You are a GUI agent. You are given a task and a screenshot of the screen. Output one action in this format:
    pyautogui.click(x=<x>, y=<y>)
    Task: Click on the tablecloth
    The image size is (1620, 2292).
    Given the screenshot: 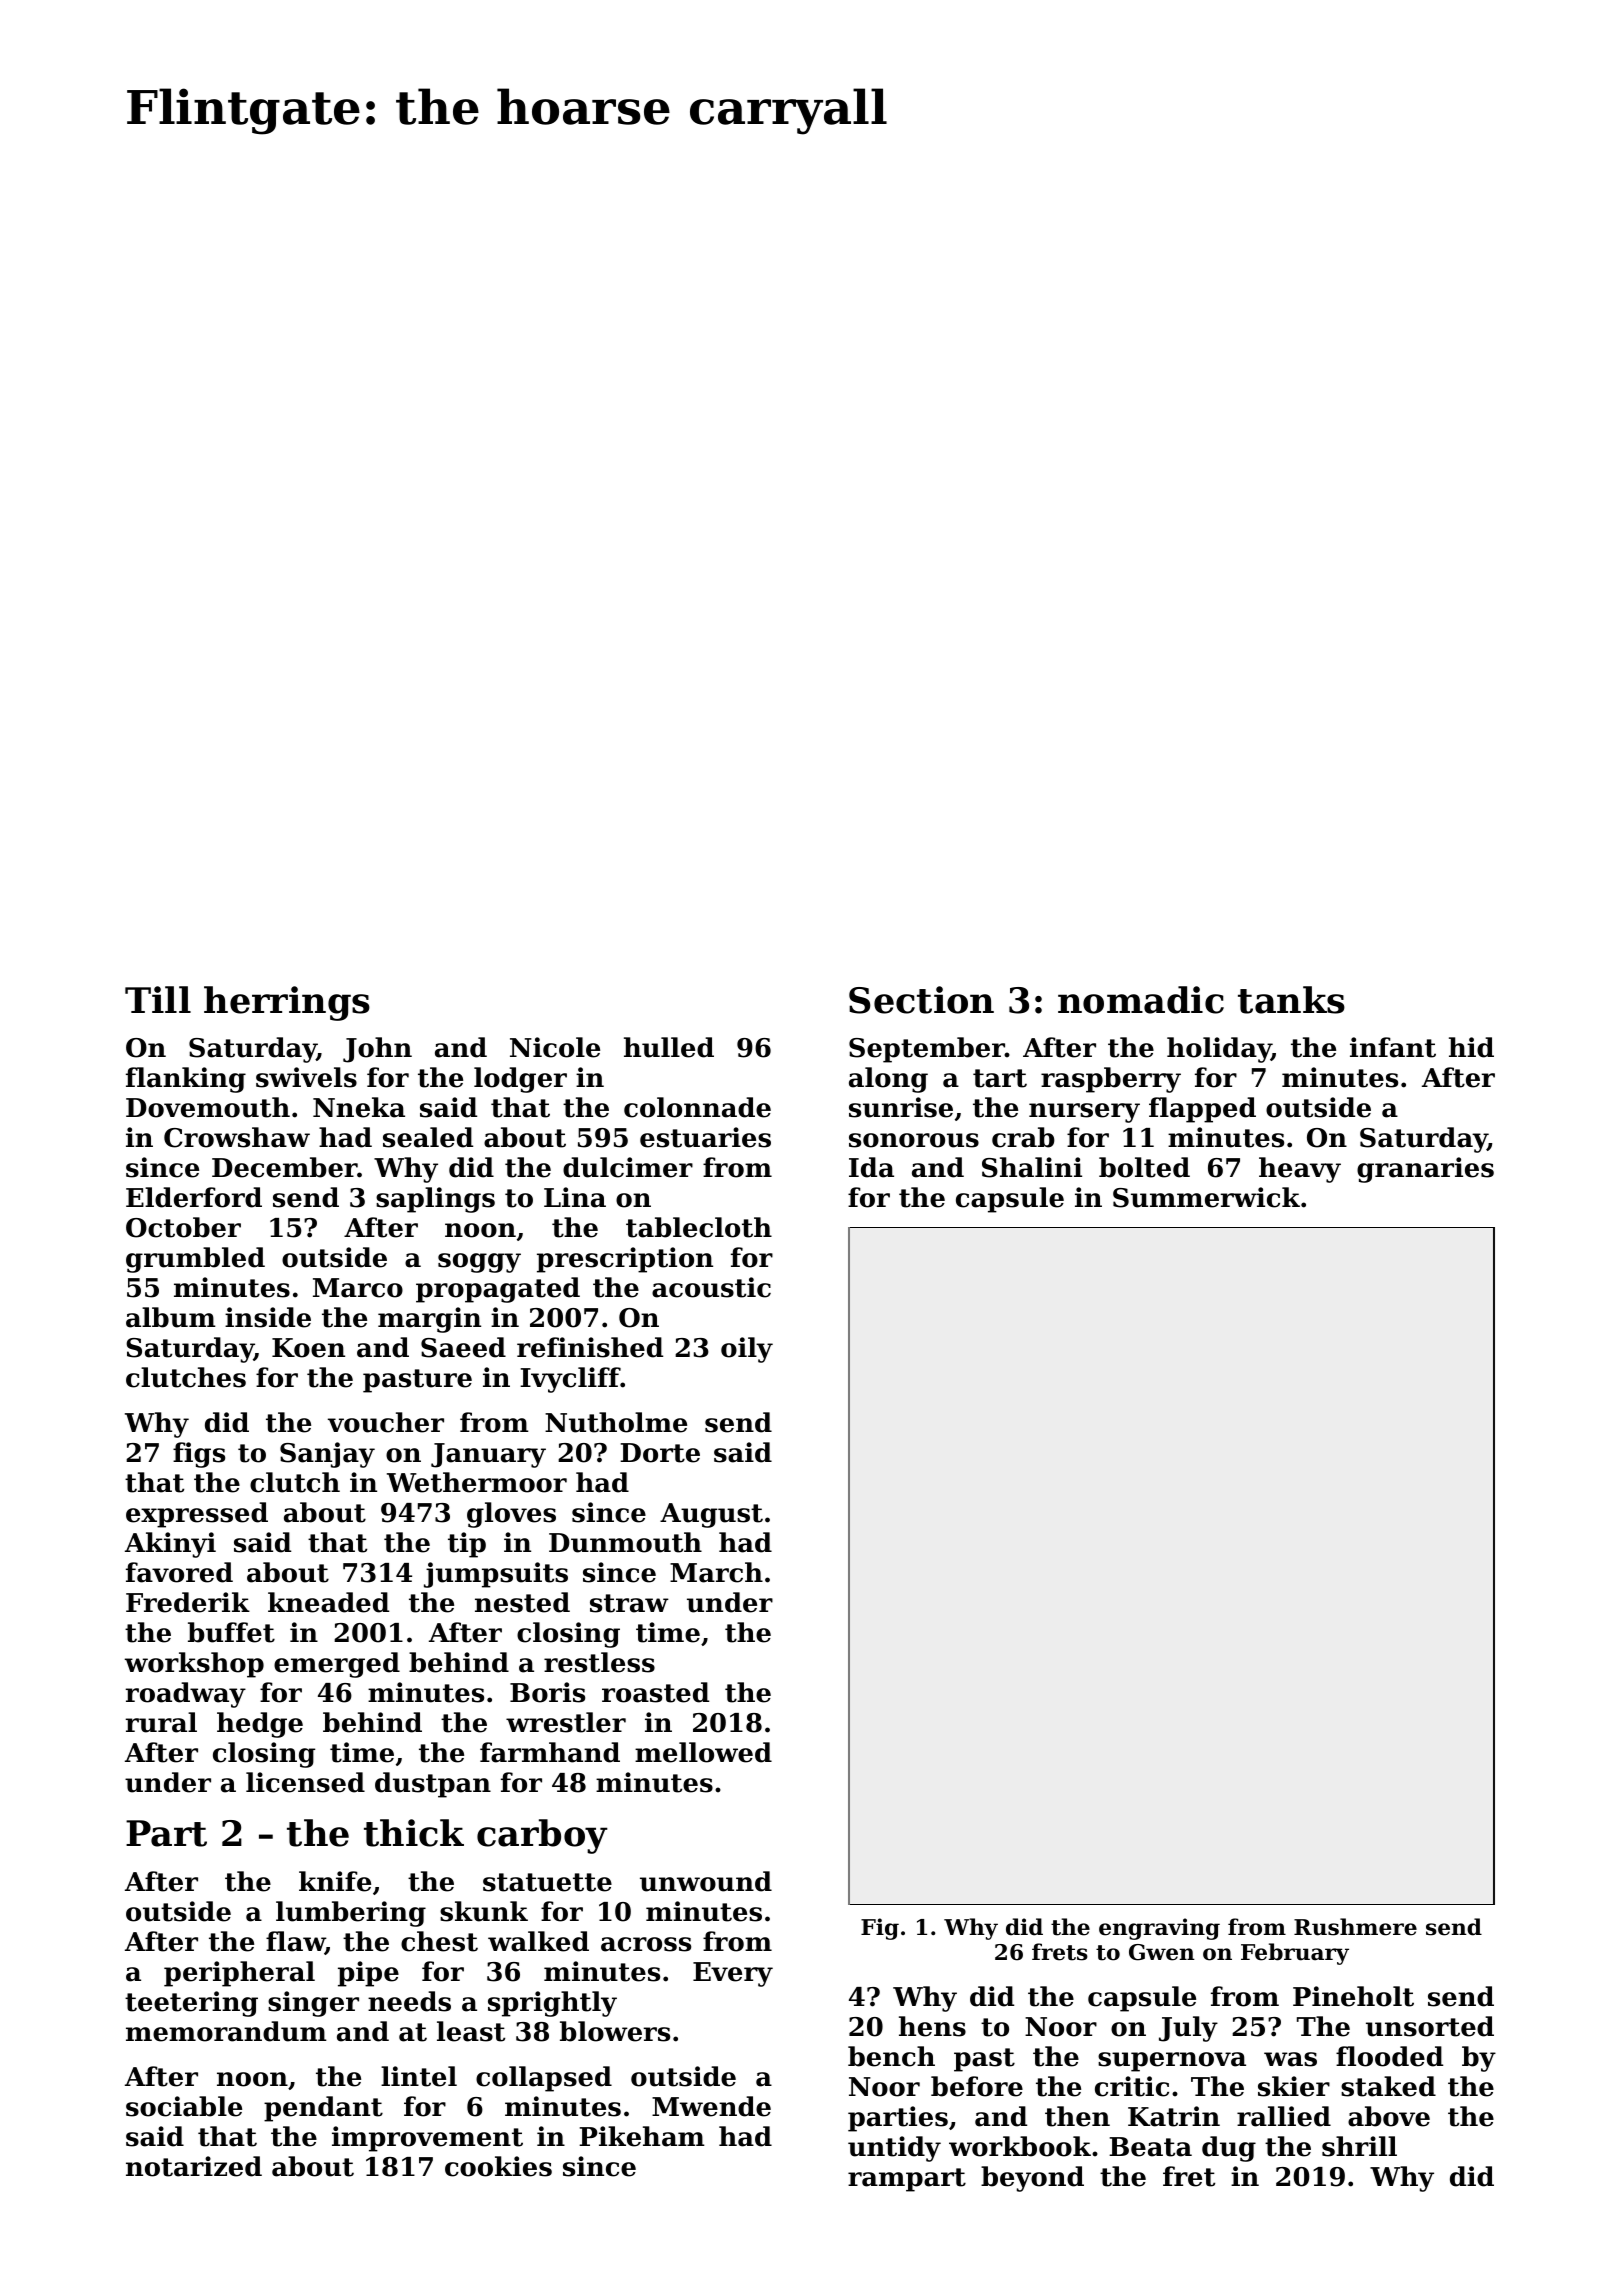 What is the action you would take?
    pyautogui.click(x=699, y=1227)
